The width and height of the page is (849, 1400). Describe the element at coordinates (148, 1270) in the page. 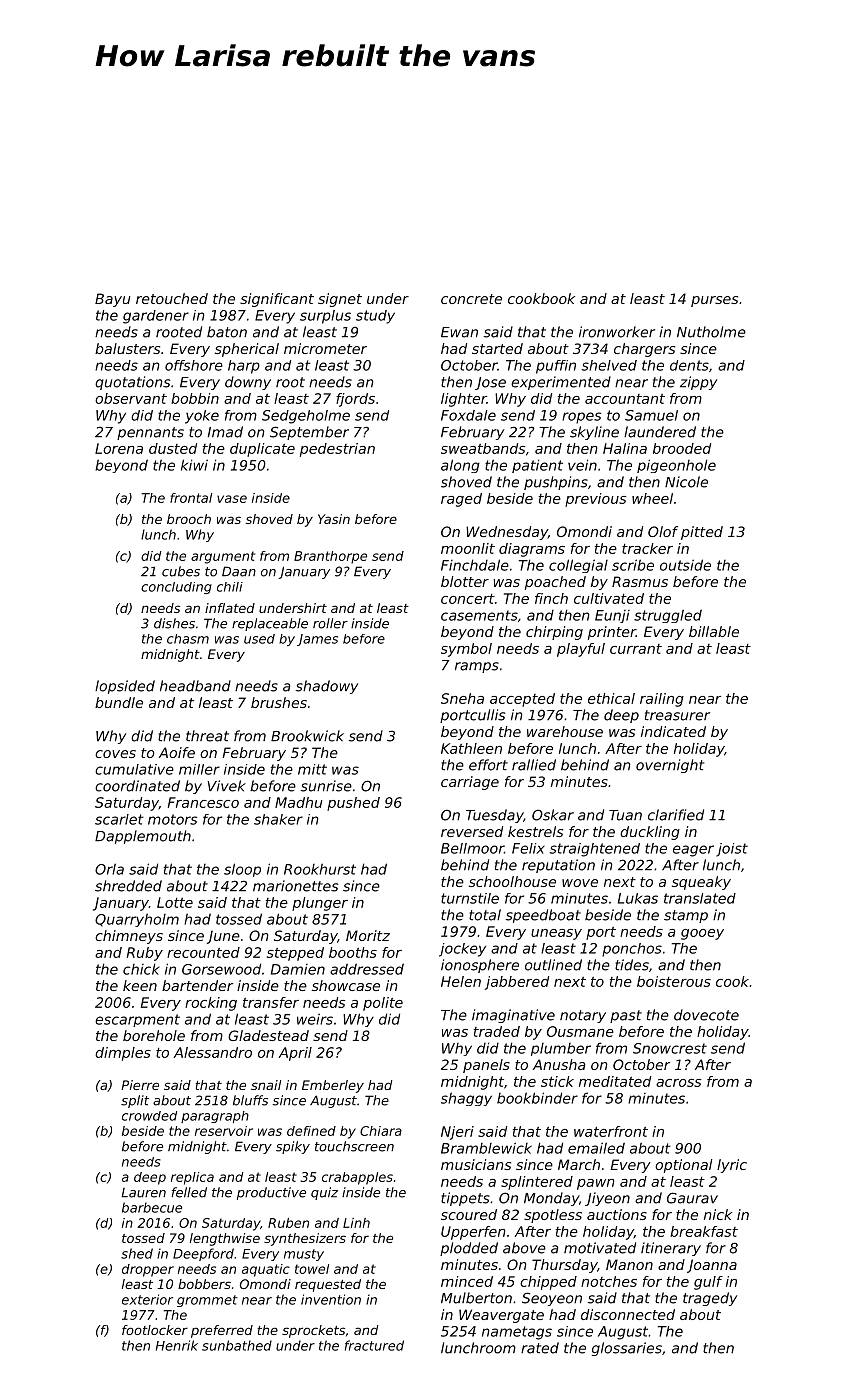

I see `dropper` at that location.
